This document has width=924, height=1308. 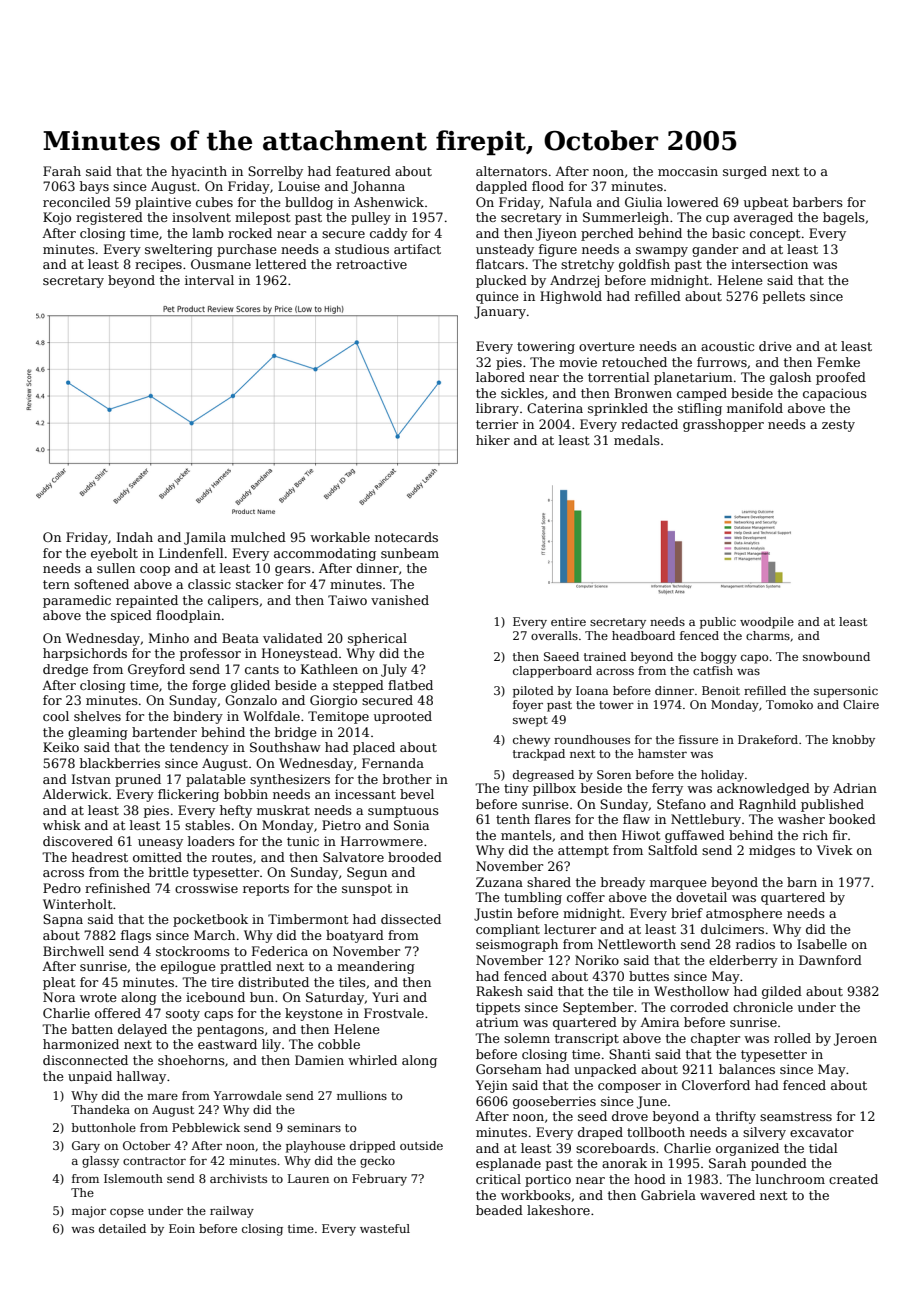 What do you see at coordinates (493, 440) in the document?
I see `hiker` at bounding box center [493, 440].
